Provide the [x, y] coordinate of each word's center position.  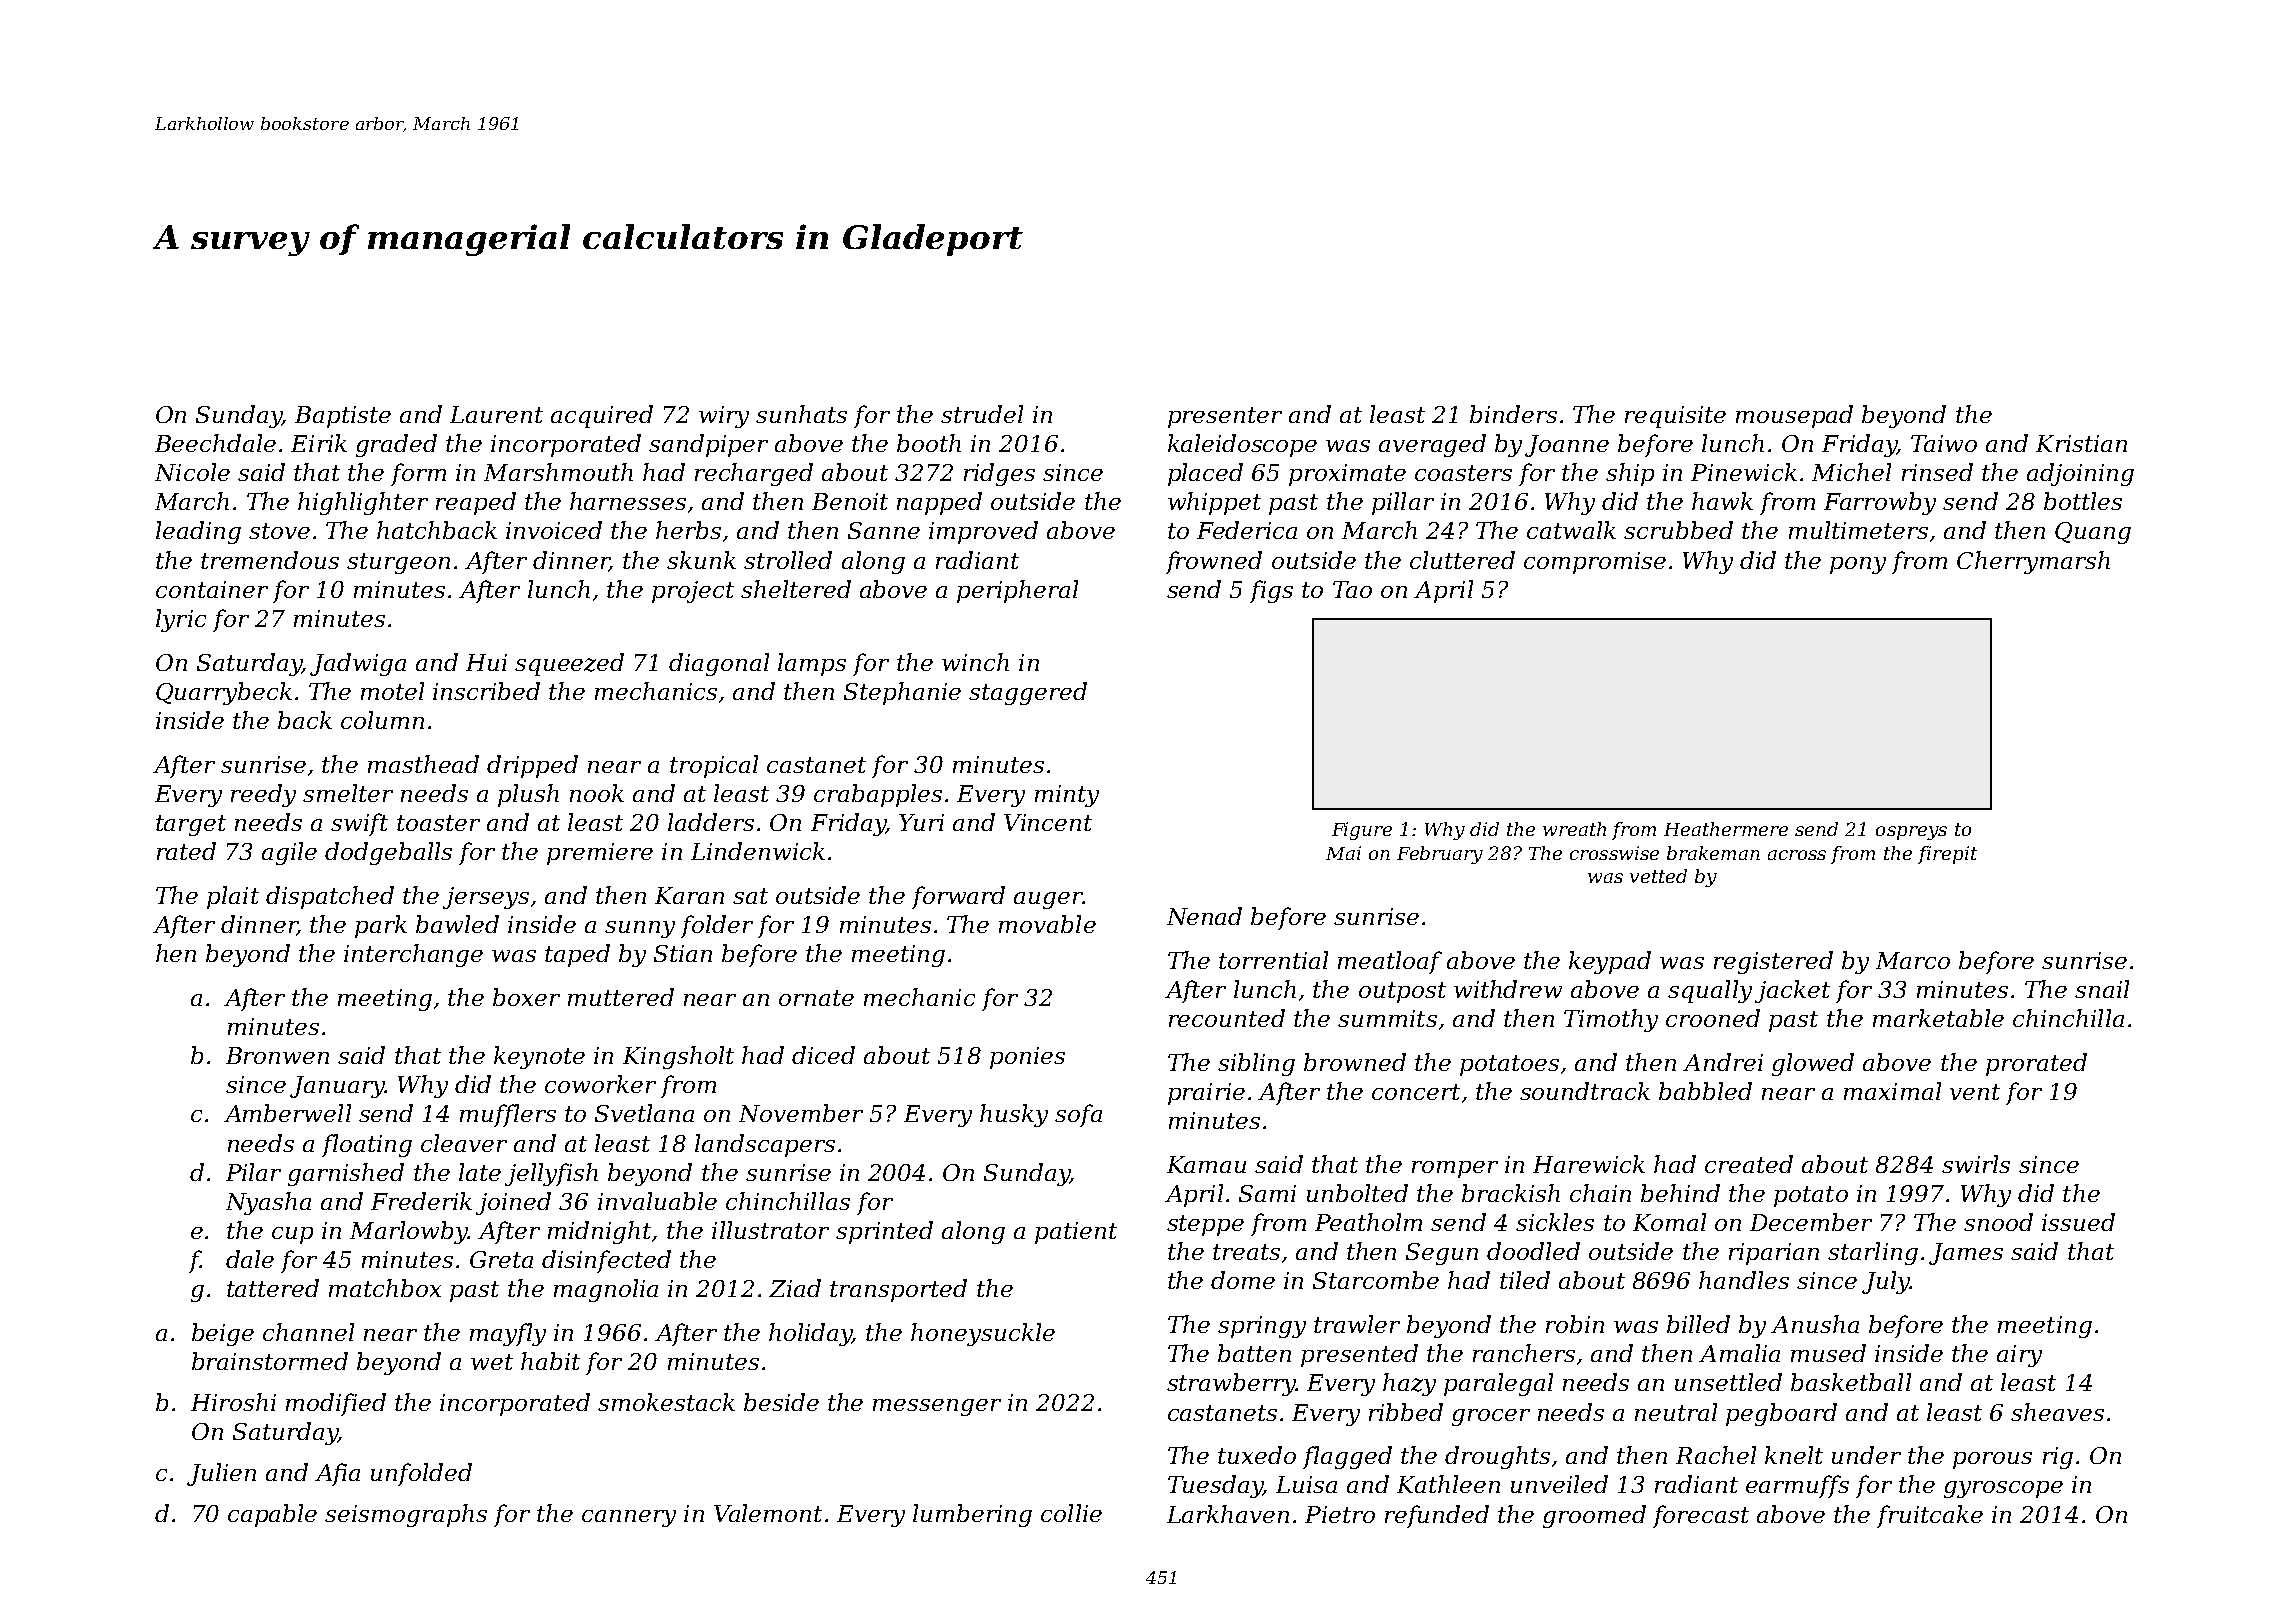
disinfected [606, 1261]
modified [336, 1404]
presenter [1225, 417]
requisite [1675, 417]
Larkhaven [1228, 1514]
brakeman [1713, 853]
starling [1873, 1253]
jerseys [486, 898]
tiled [1525, 1280]
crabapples [878, 795]
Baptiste [343, 417]
